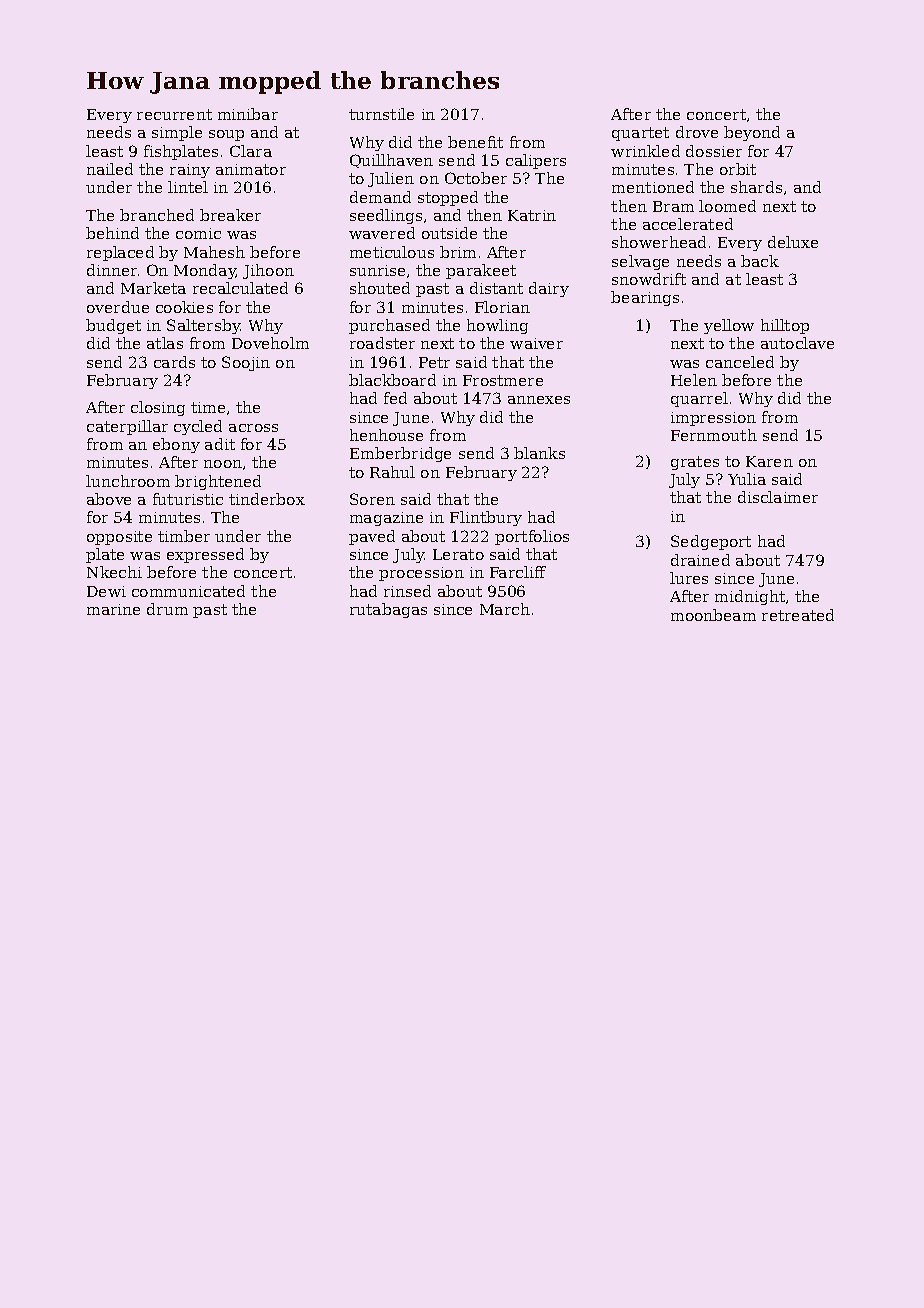 The image size is (924, 1308). I want to click on back, so click(760, 261).
